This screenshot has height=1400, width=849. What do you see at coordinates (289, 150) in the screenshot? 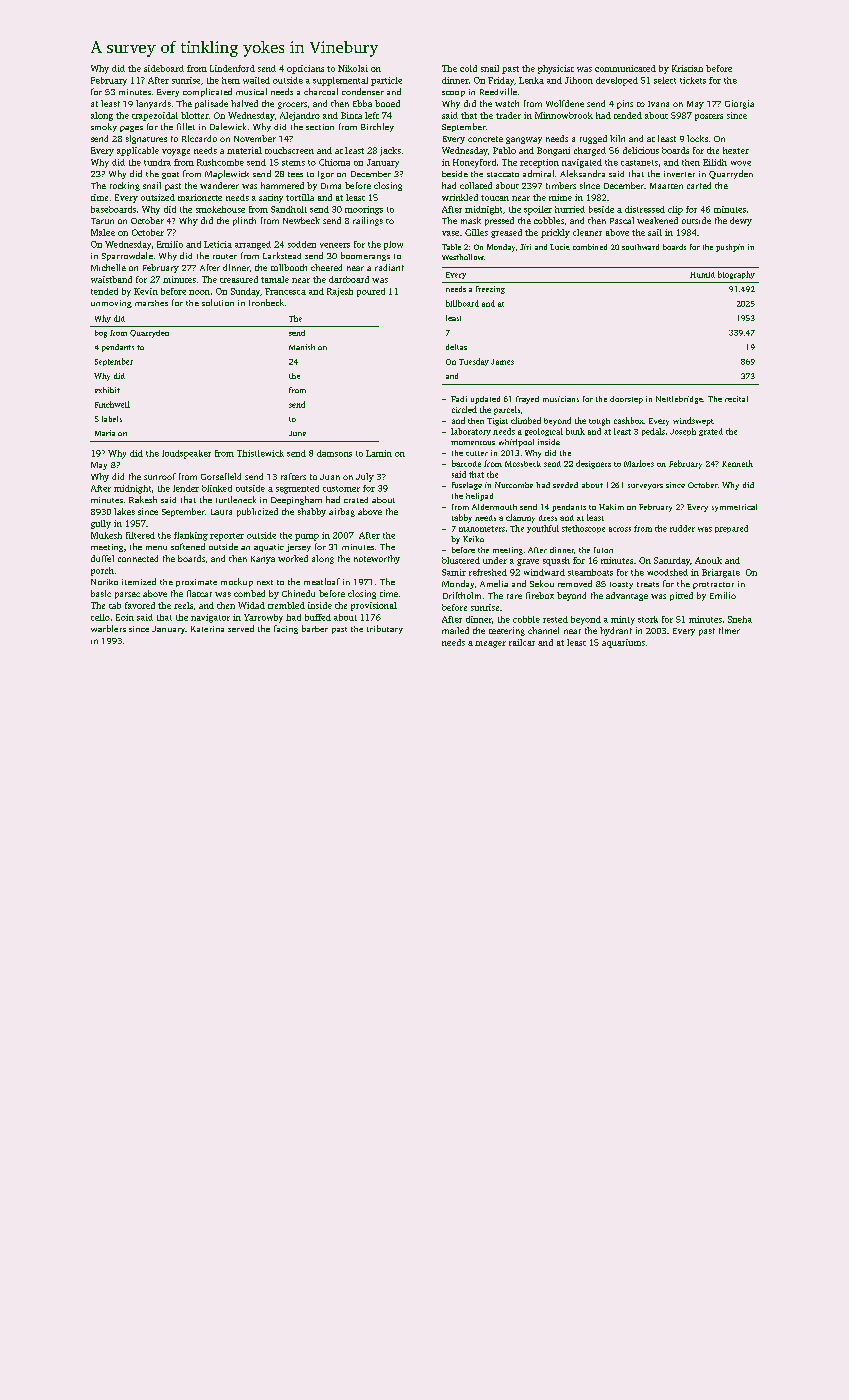
I see `touchscreen` at bounding box center [289, 150].
